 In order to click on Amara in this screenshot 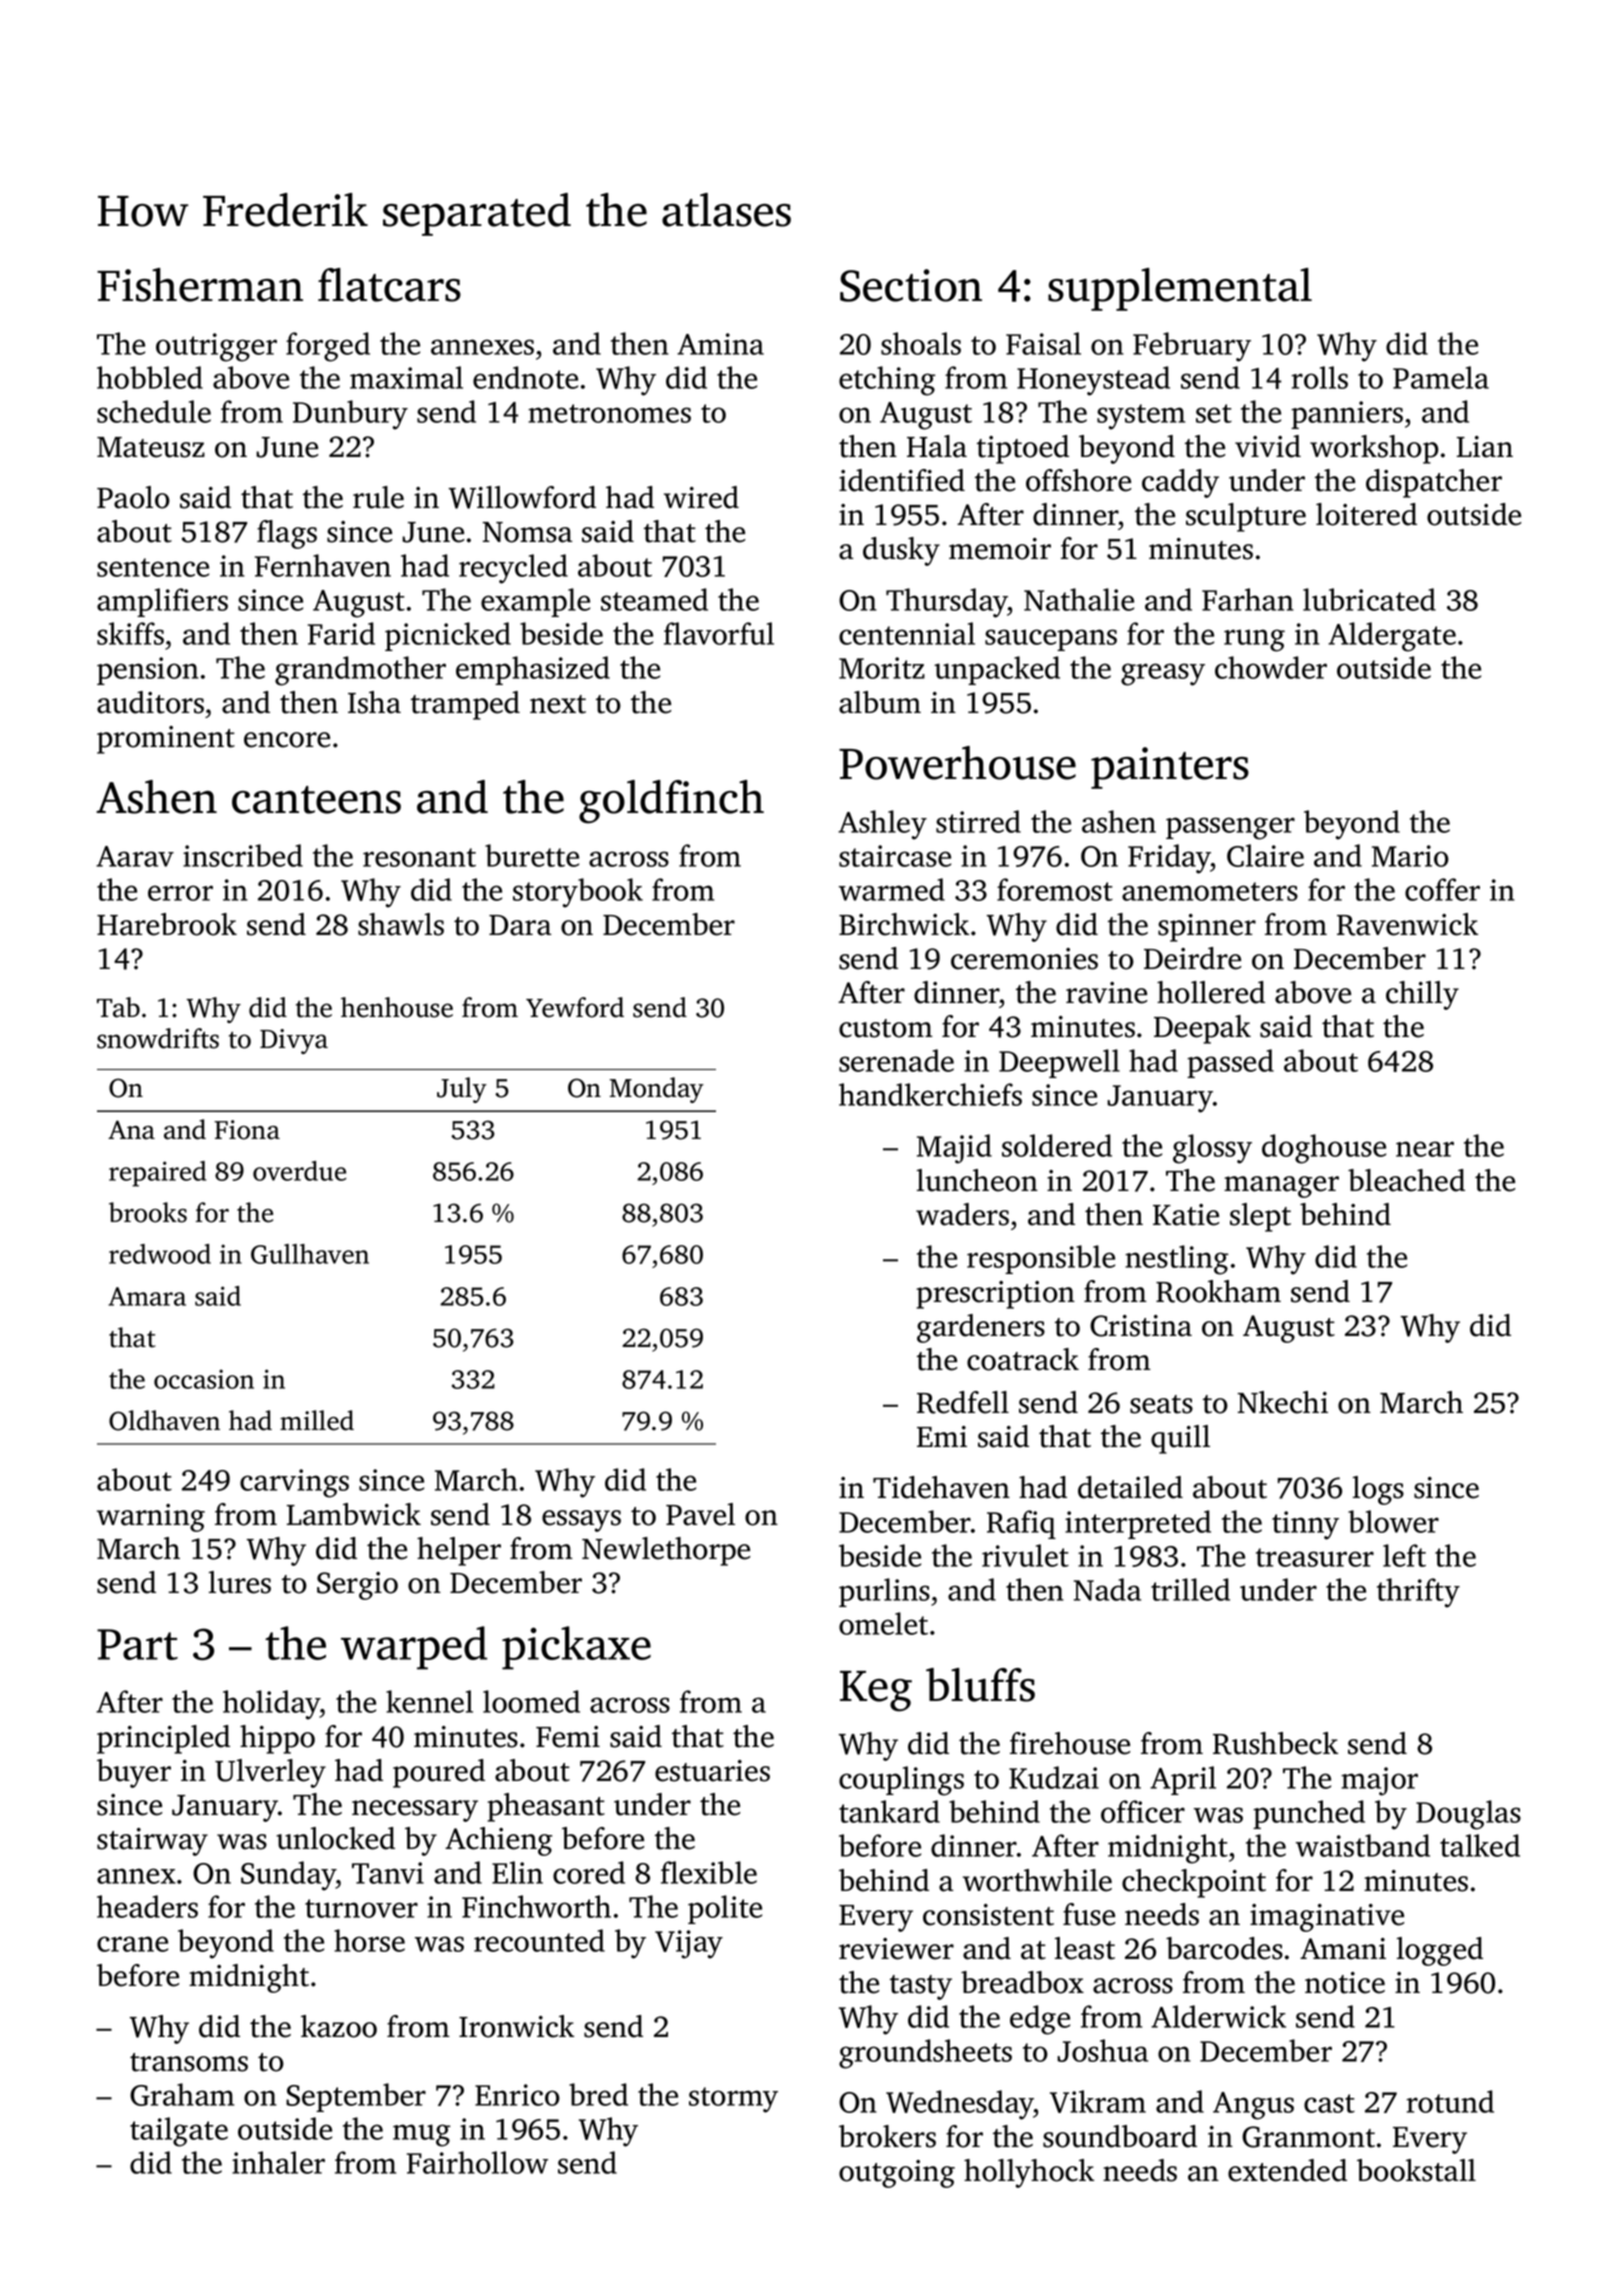, I will do `click(147, 1296)`.
